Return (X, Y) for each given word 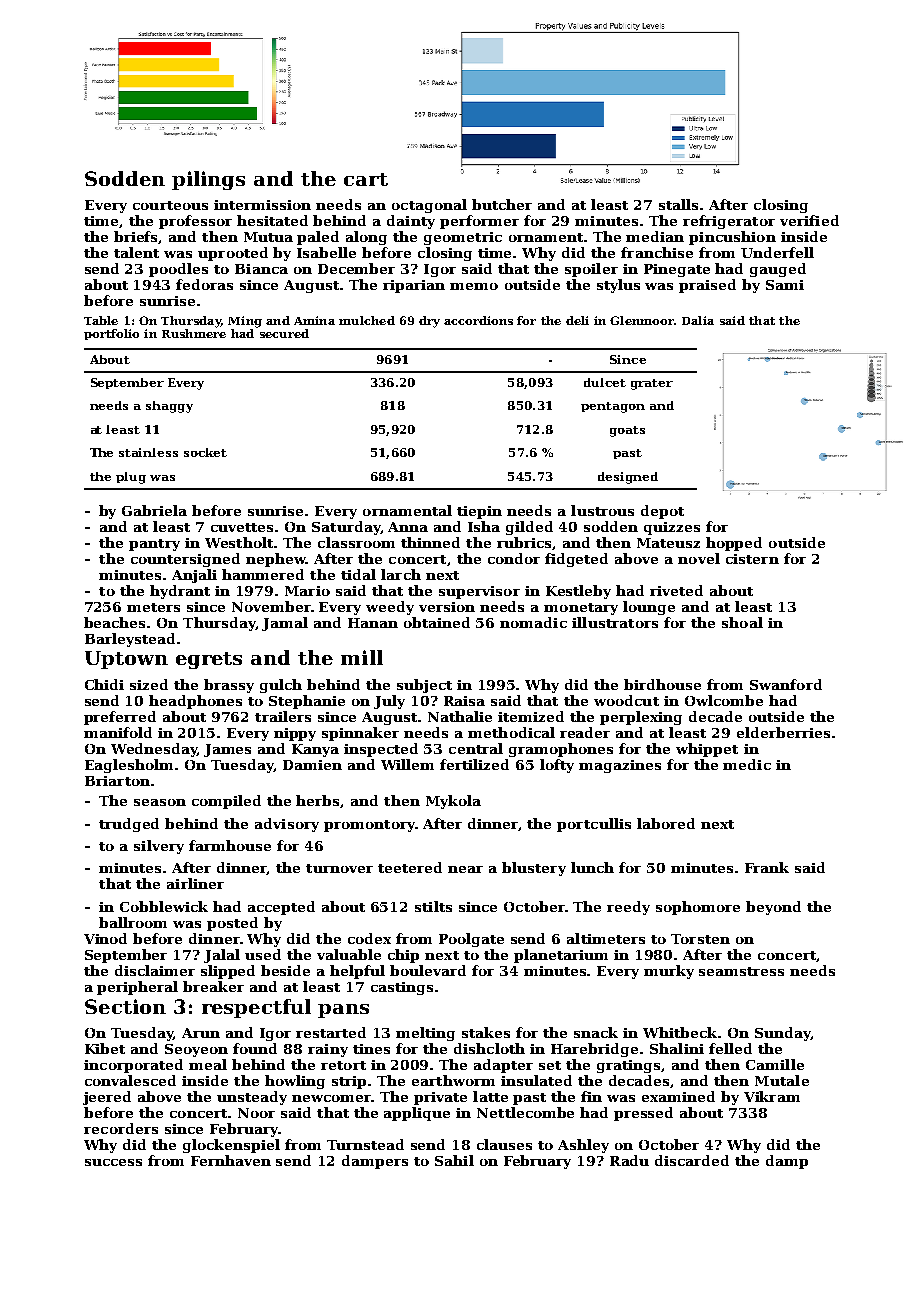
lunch (592, 867)
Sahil (454, 1160)
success (113, 1162)
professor (195, 222)
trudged (129, 825)
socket (205, 452)
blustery (534, 869)
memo (474, 286)
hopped (734, 544)
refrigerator (729, 222)
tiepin (479, 512)
